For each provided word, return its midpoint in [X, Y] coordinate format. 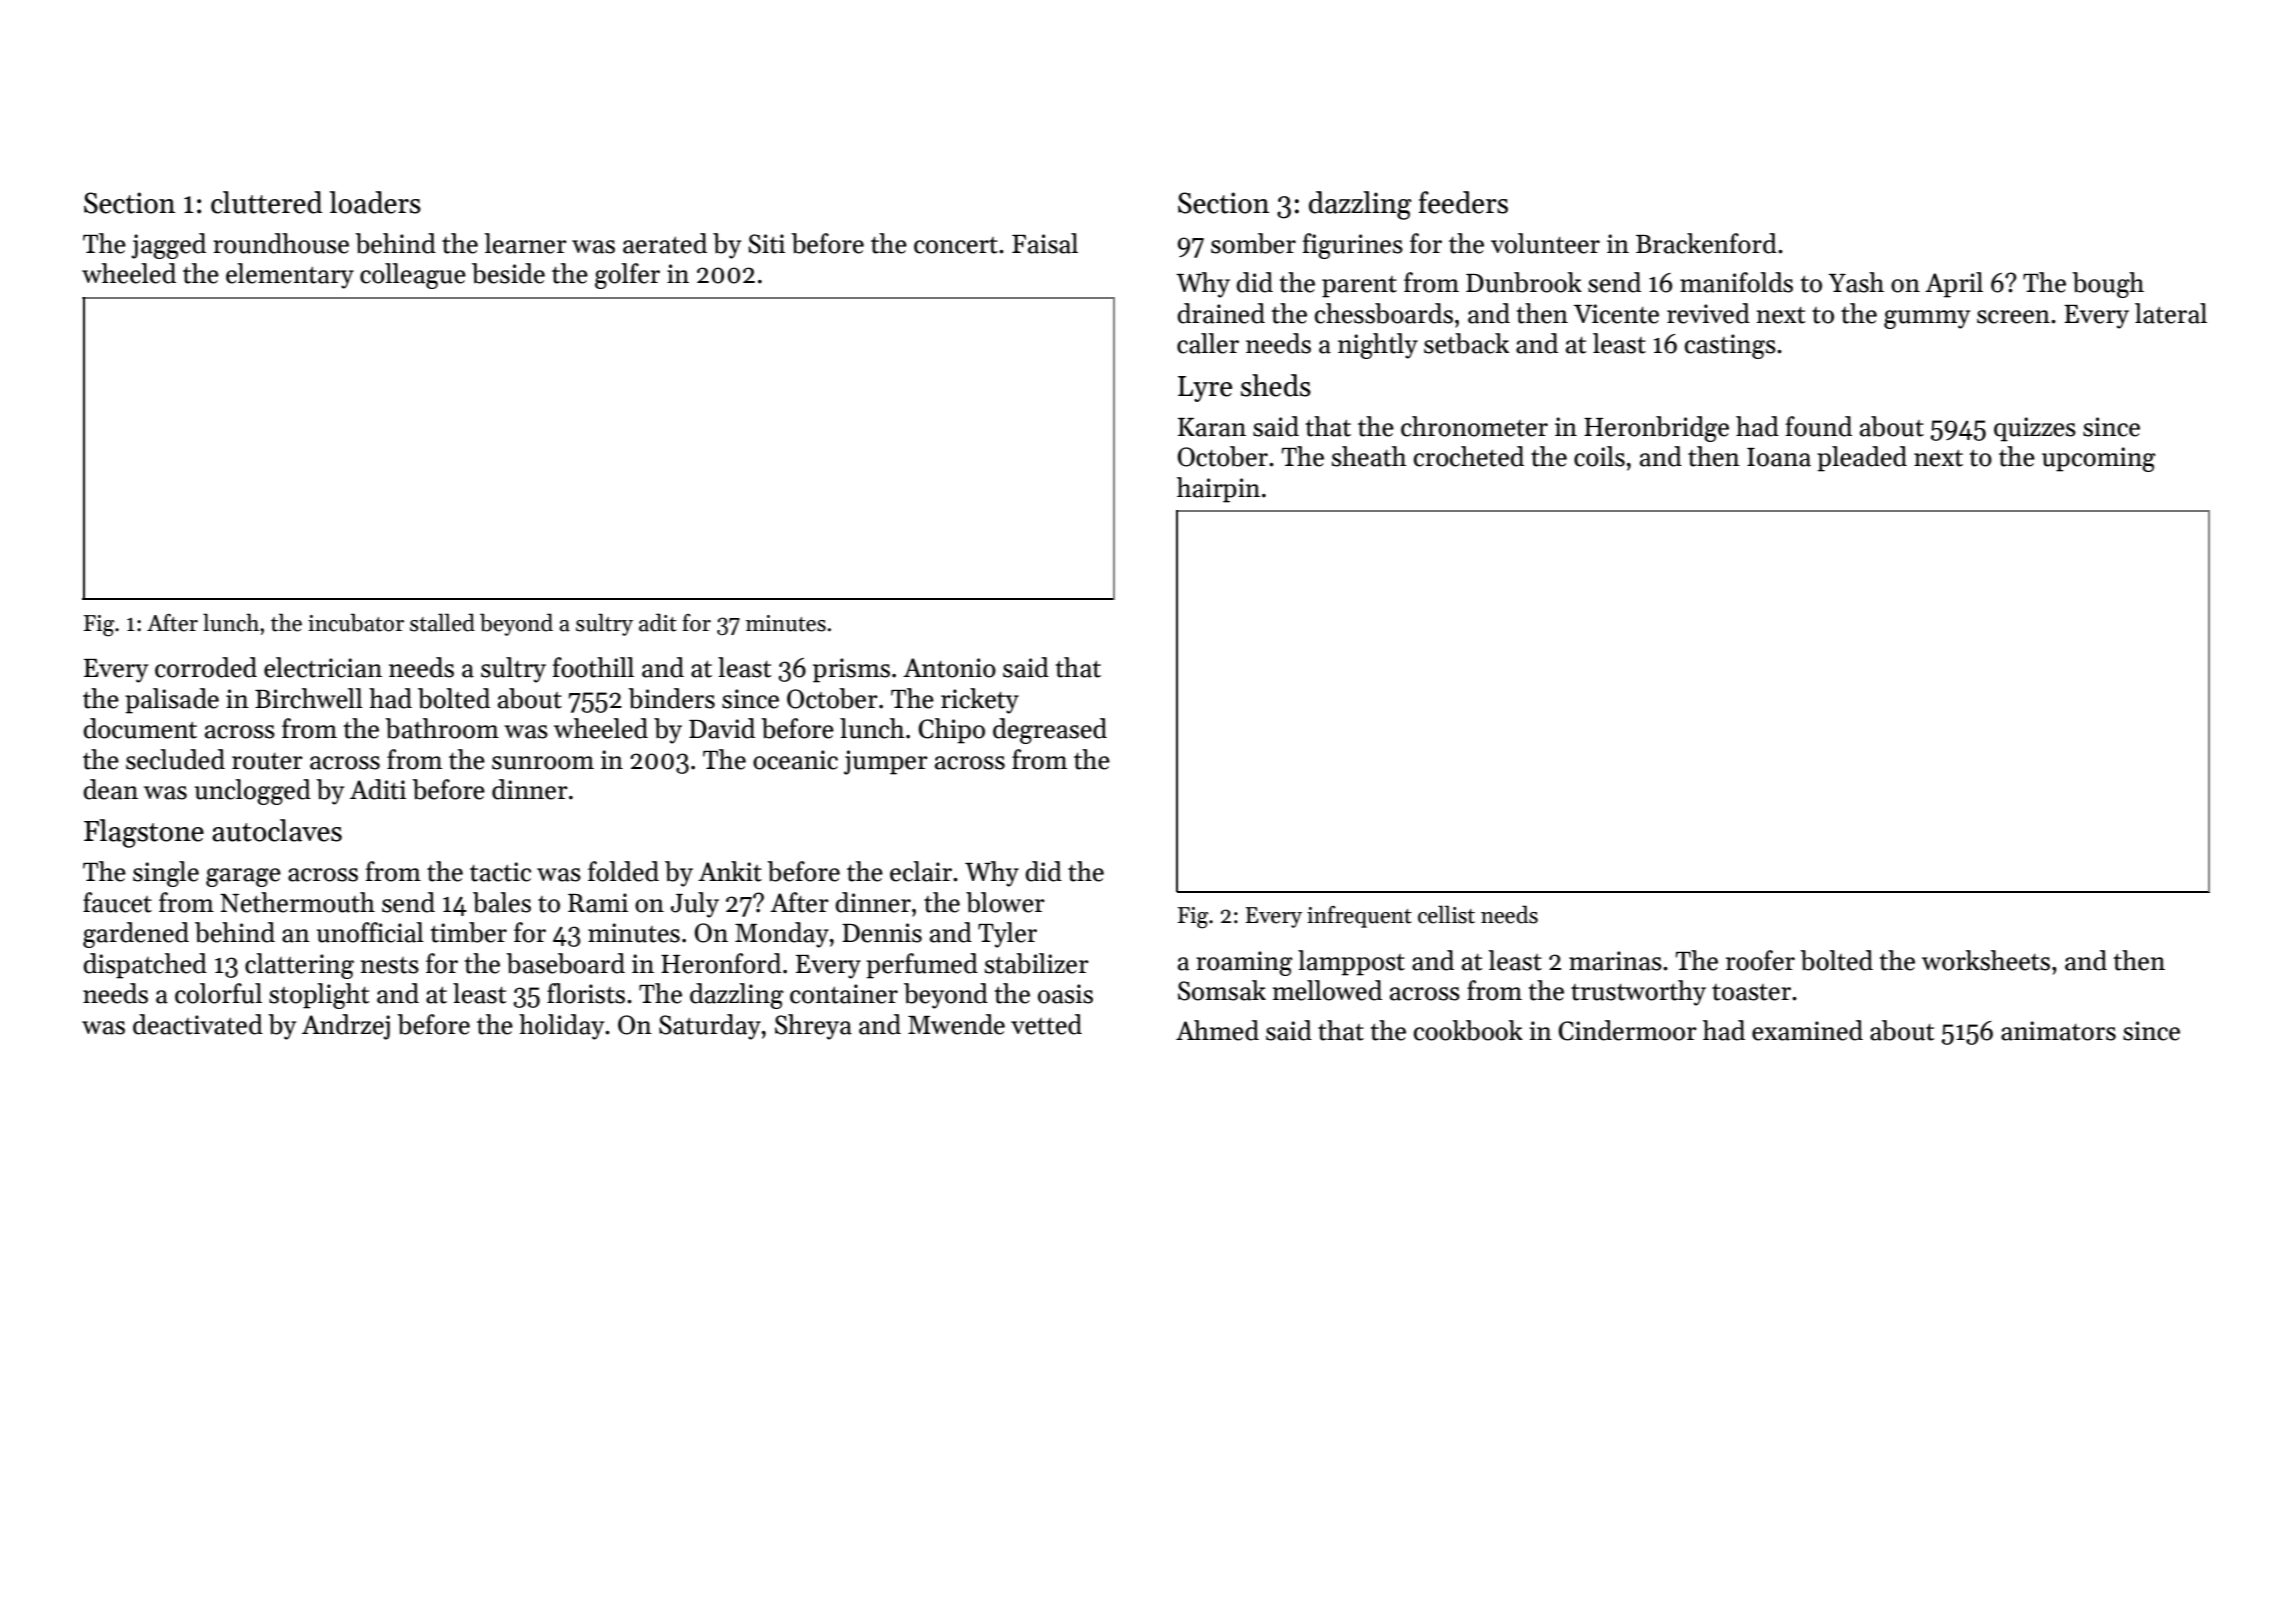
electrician [323, 667]
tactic [500, 872]
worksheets [1986, 960]
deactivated [198, 1024]
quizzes [2035, 429]
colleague [413, 276]
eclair [921, 871]
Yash [1856, 282]
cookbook [1468, 1030]
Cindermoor [1628, 1030]
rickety [980, 701]
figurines [1353, 246]
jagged [168, 246]
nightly [1378, 346]
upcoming [2099, 459]
